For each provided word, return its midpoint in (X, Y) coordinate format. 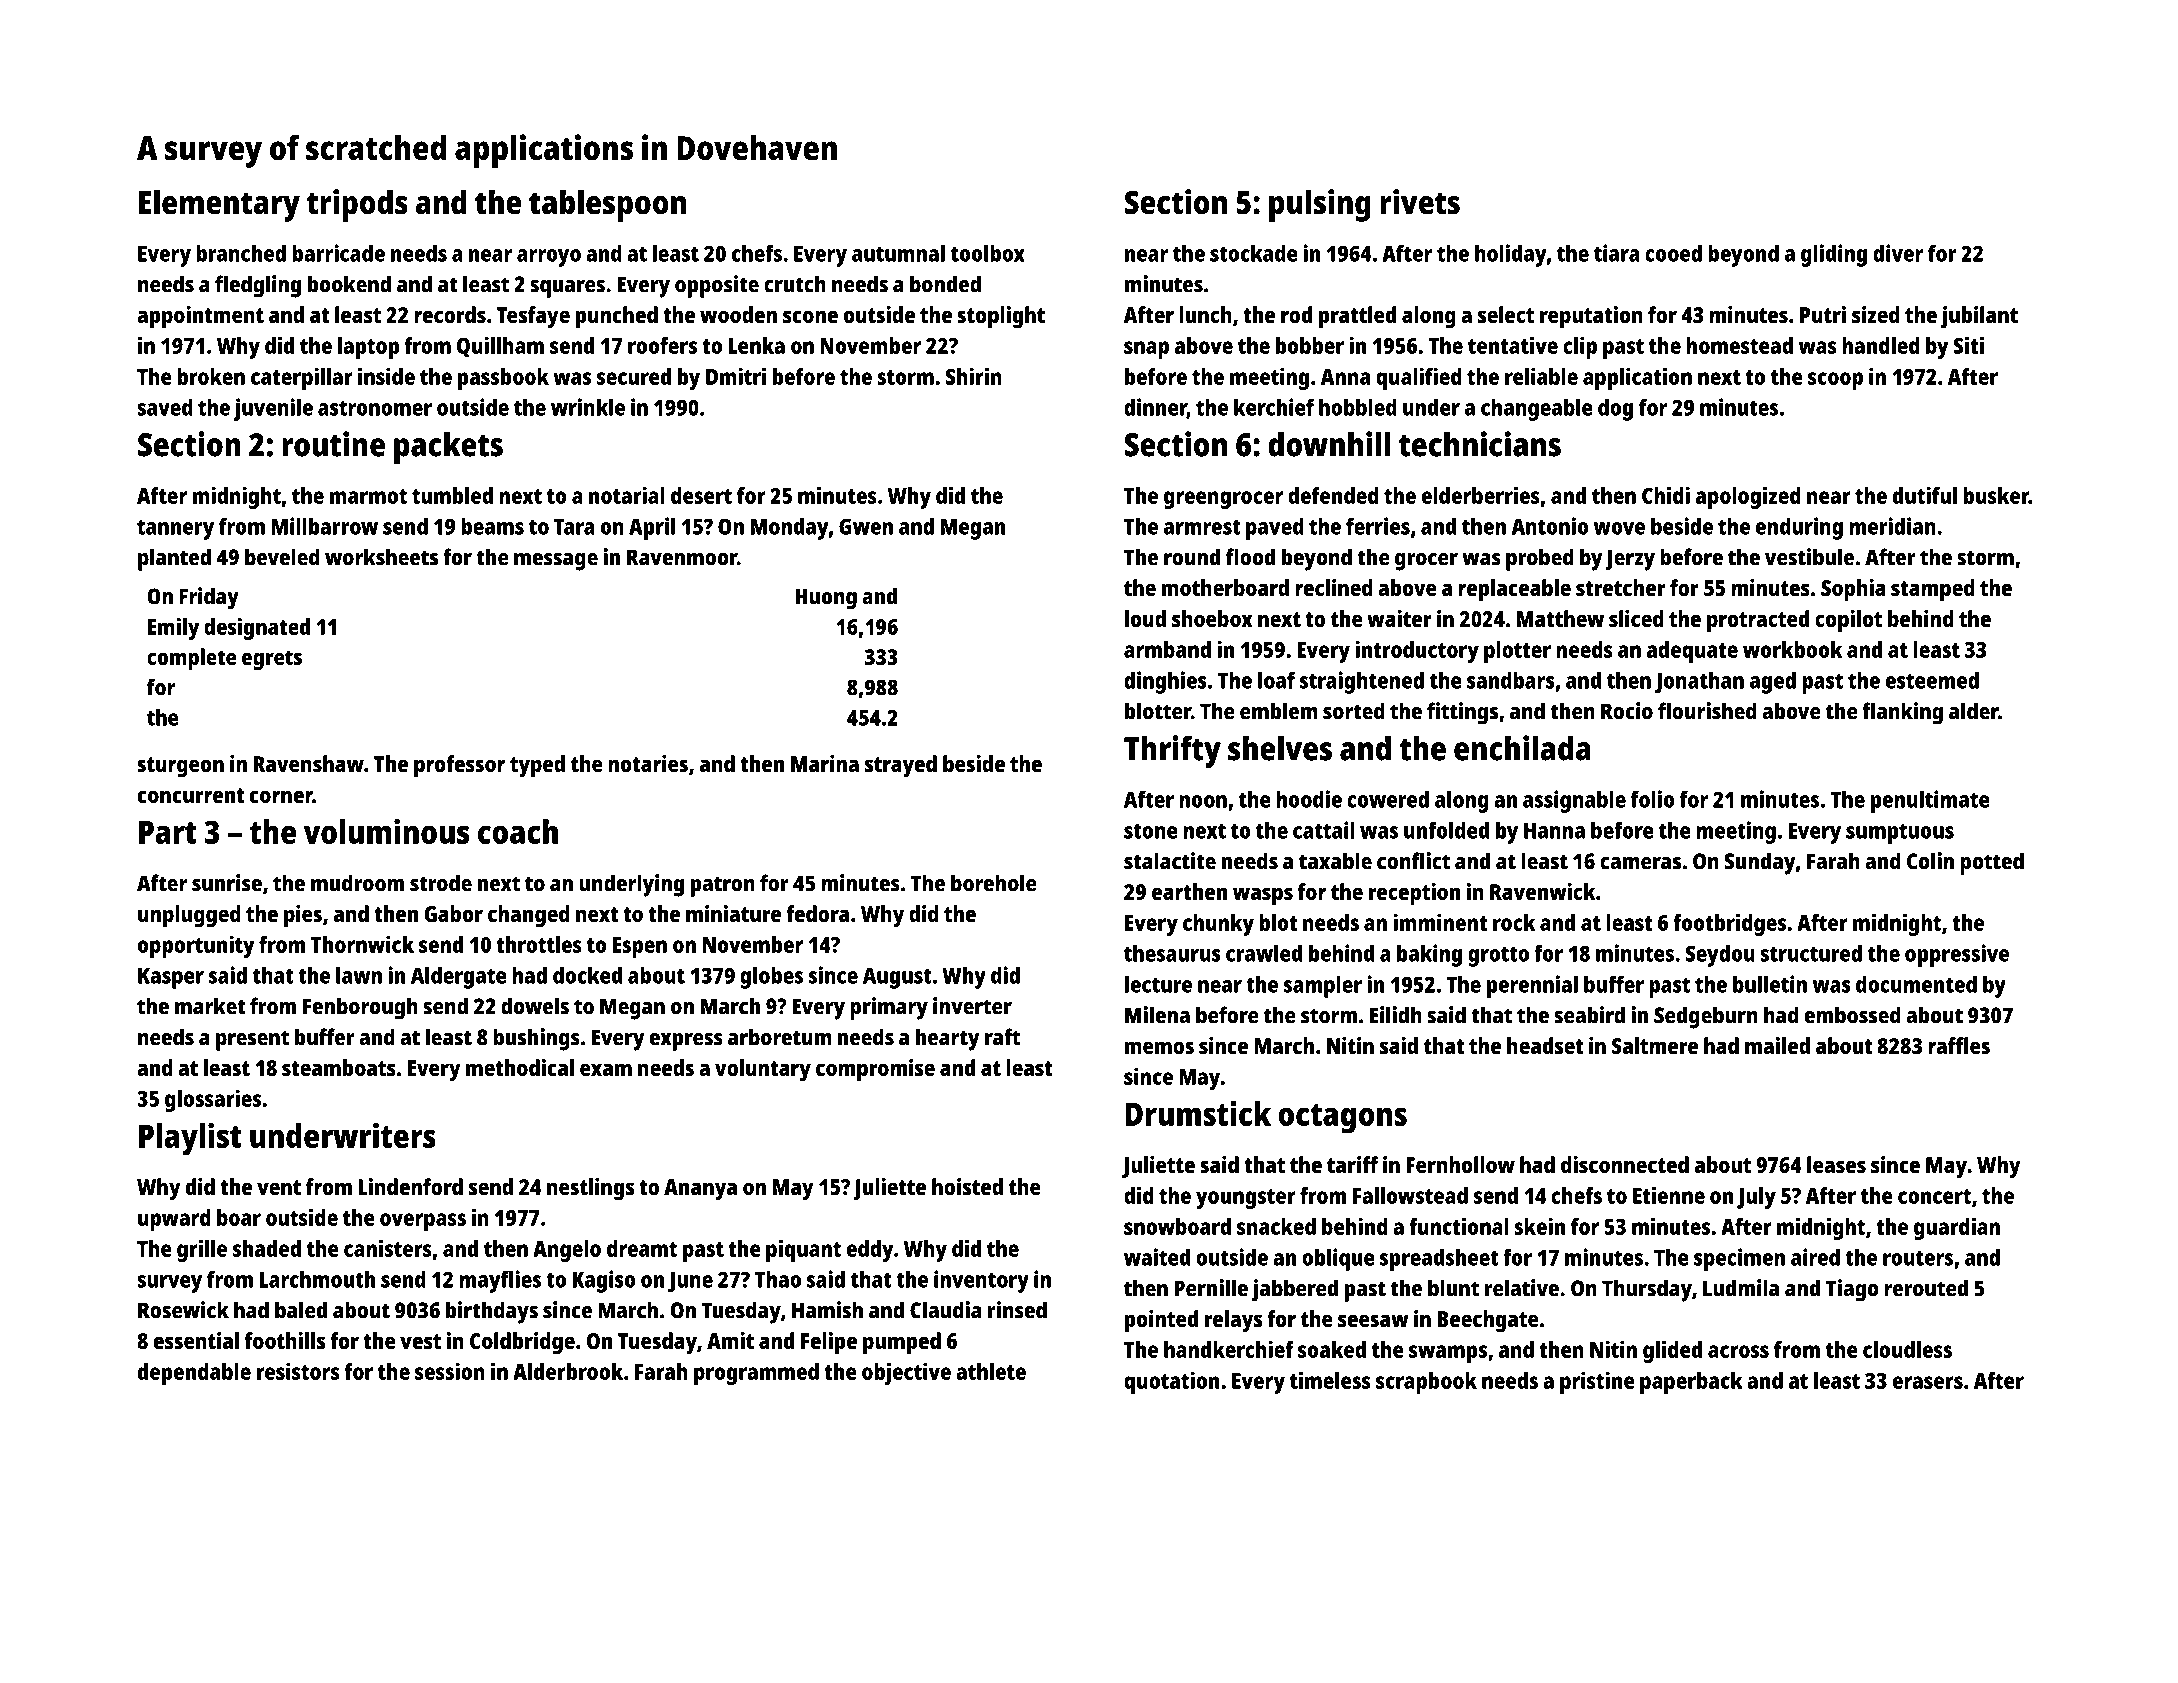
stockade (1254, 253)
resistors (298, 1371)
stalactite (1170, 861)
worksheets (381, 557)
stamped (1933, 590)
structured (1811, 953)
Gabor (453, 913)
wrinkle (588, 407)
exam (606, 1069)
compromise (875, 1070)
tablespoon (607, 205)
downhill (1329, 444)
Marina (825, 763)
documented (1916, 984)
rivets (1420, 202)
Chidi (1666, 495)
